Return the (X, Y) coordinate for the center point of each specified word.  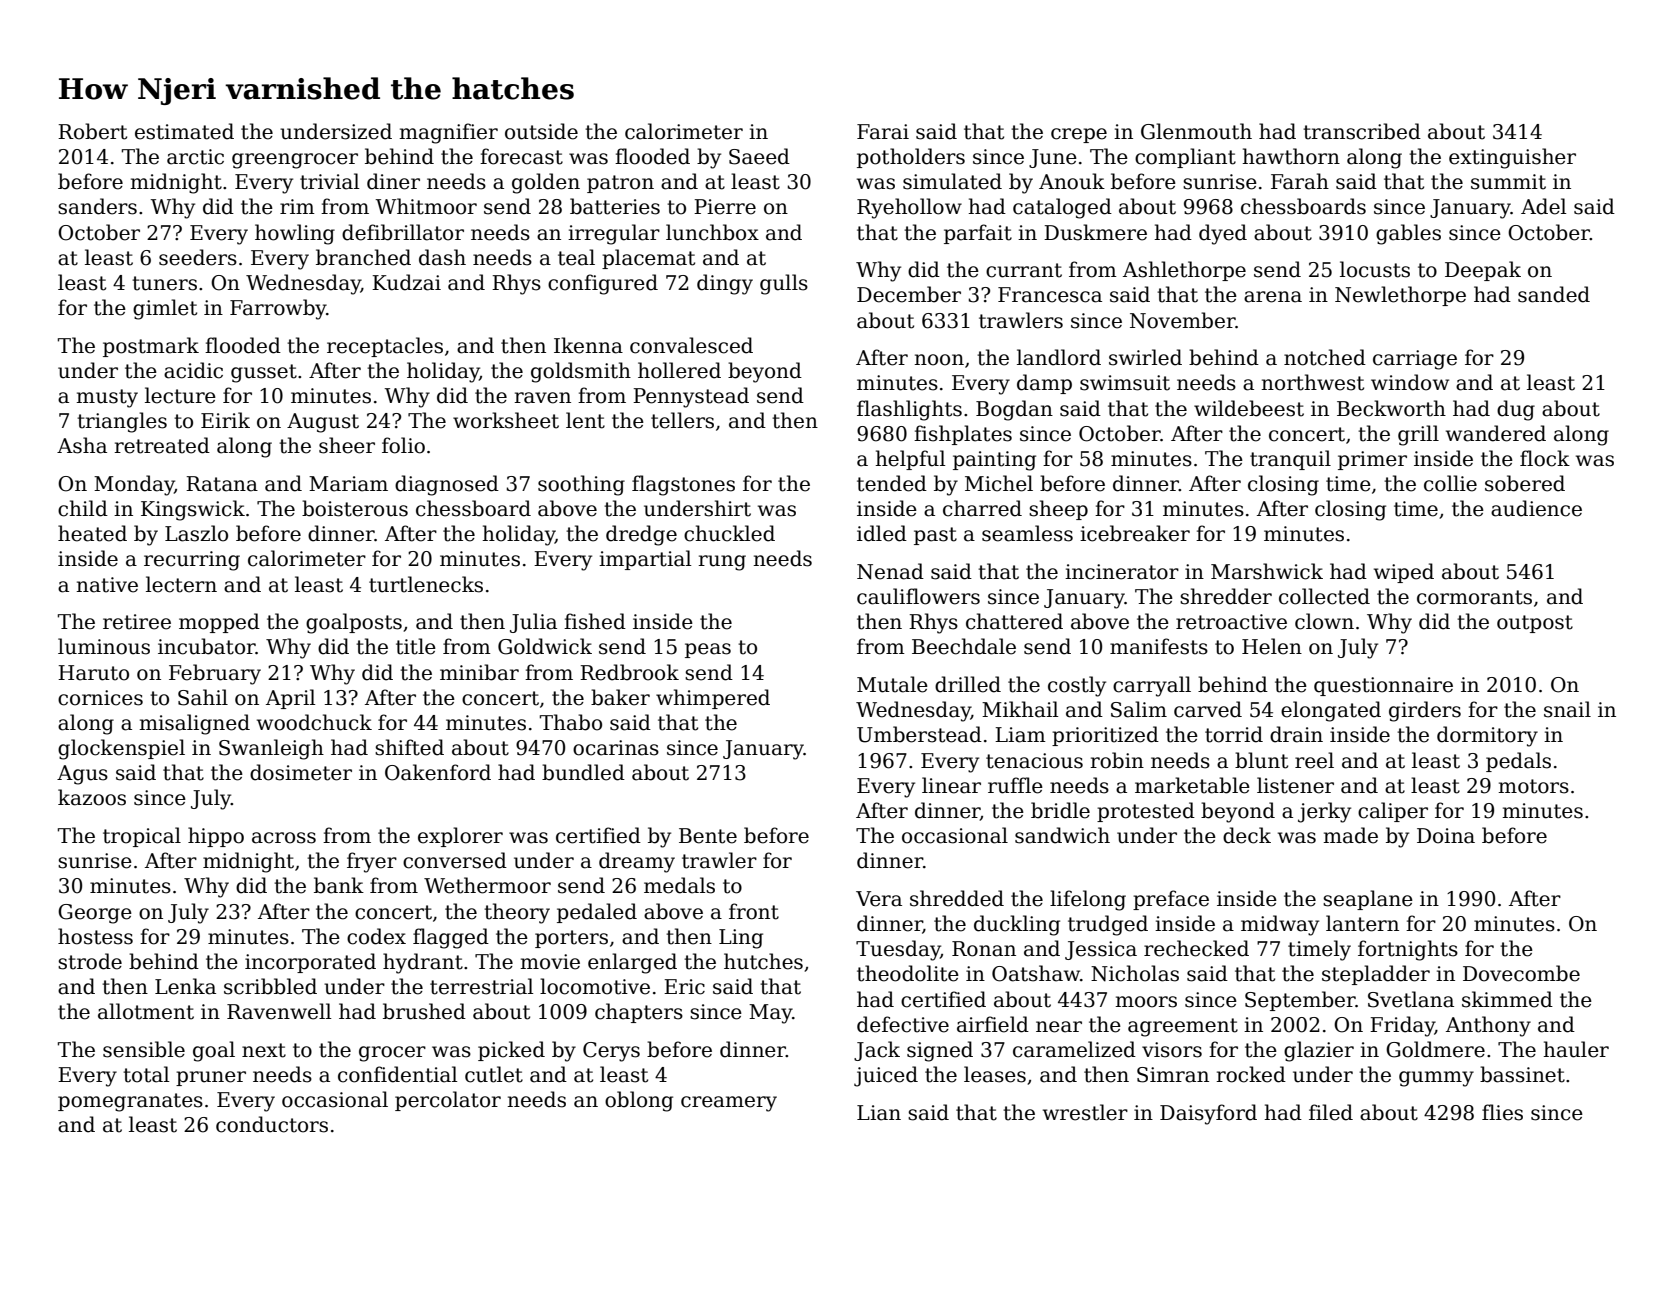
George (95, 914)
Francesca (1050, 295)
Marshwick (1267, 571)
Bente (708, 836)
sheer (347, 445)
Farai (883, 132)
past (935, 536)
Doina (1446, 836)
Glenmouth (1196, 131)
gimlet (165, 309)
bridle (1060, 810)
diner (393, 181)
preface (1171, 900)
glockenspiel (121, 749)
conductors (272, 1124)
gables (1408, 234)
